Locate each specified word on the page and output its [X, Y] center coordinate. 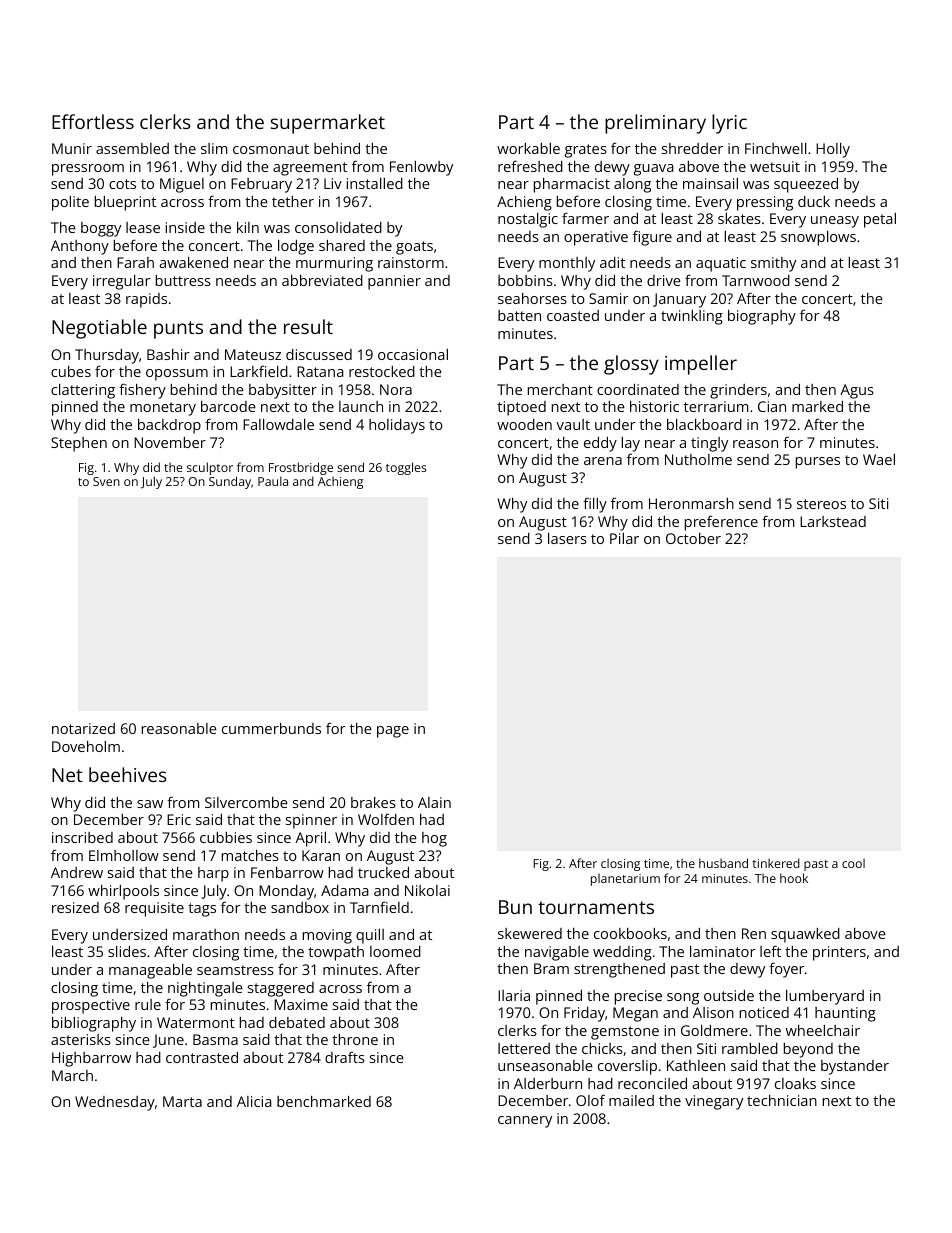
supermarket [328, 124]
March [72, 1075]
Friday [584, 1014]
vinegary [714, 1102]
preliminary [655, 124]
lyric [729, 124]
